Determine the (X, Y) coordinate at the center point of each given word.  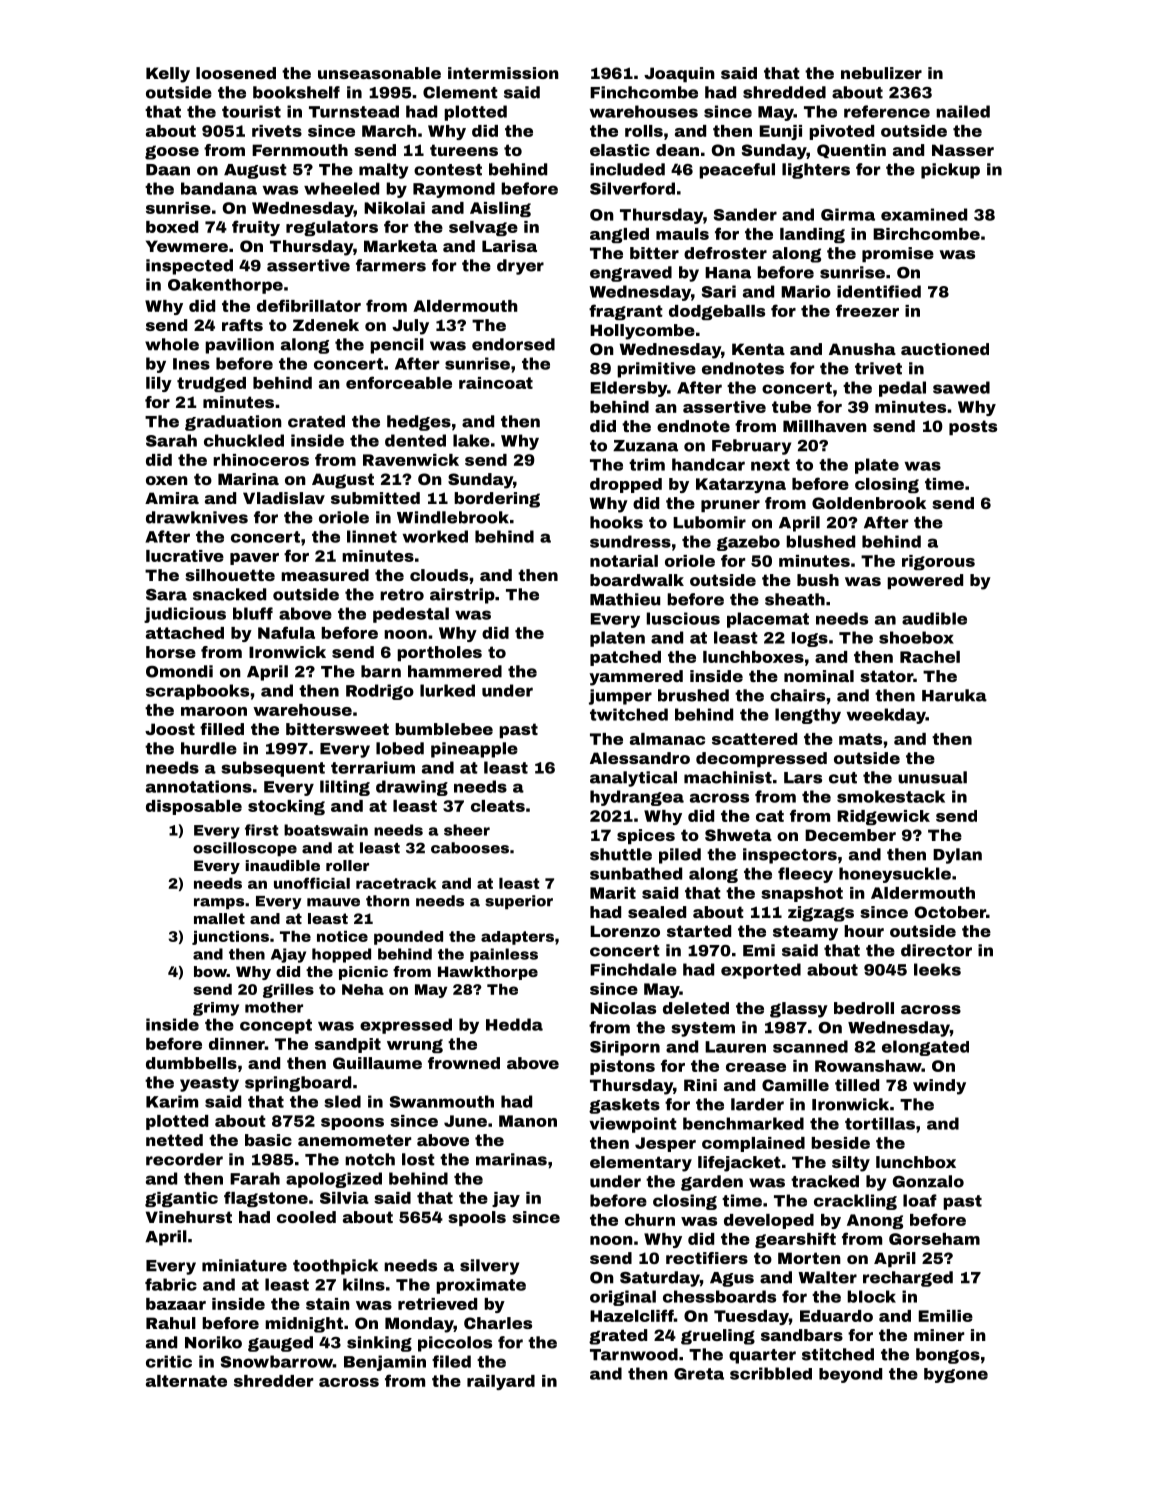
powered (925, 581)
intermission (503, 73)
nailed (963, 111)
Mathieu (625, 599)
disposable (194, 807)
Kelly (168, 75)
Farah (255, 1178)
